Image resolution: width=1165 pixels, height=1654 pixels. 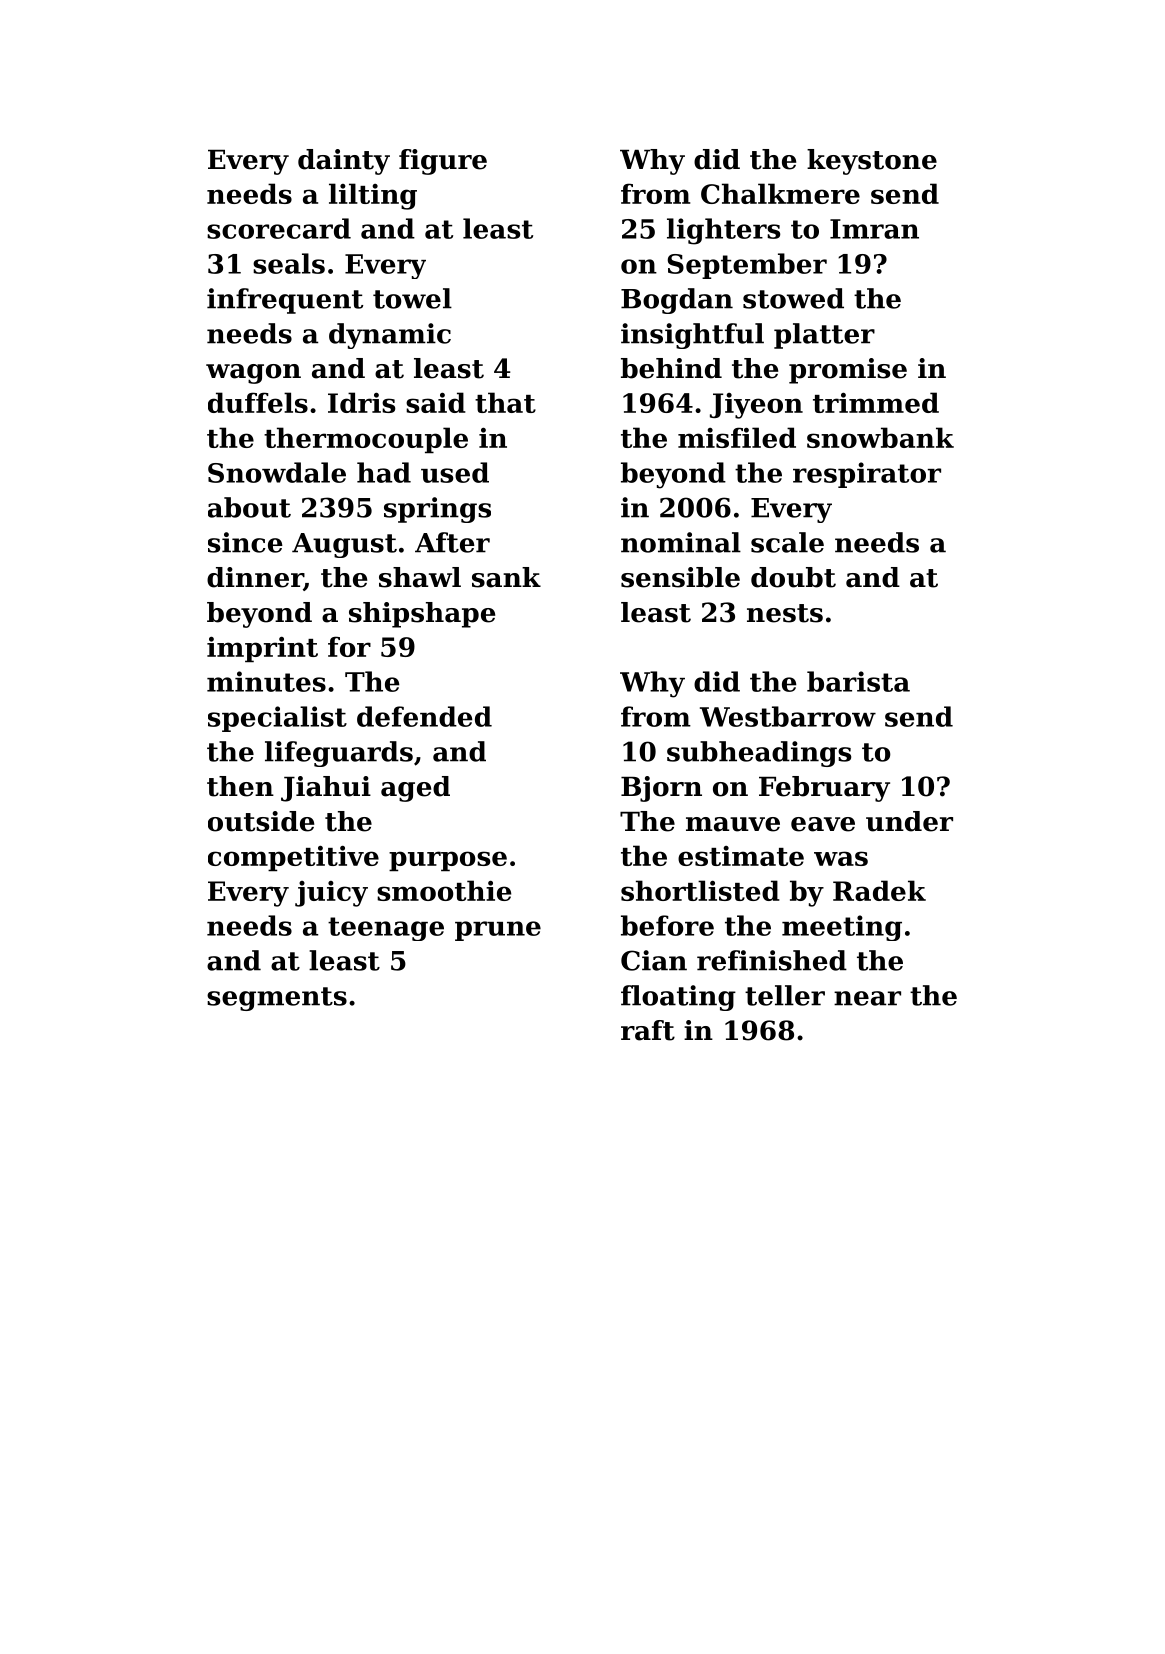 I want to click on towel, so click(x=412, y=298).
